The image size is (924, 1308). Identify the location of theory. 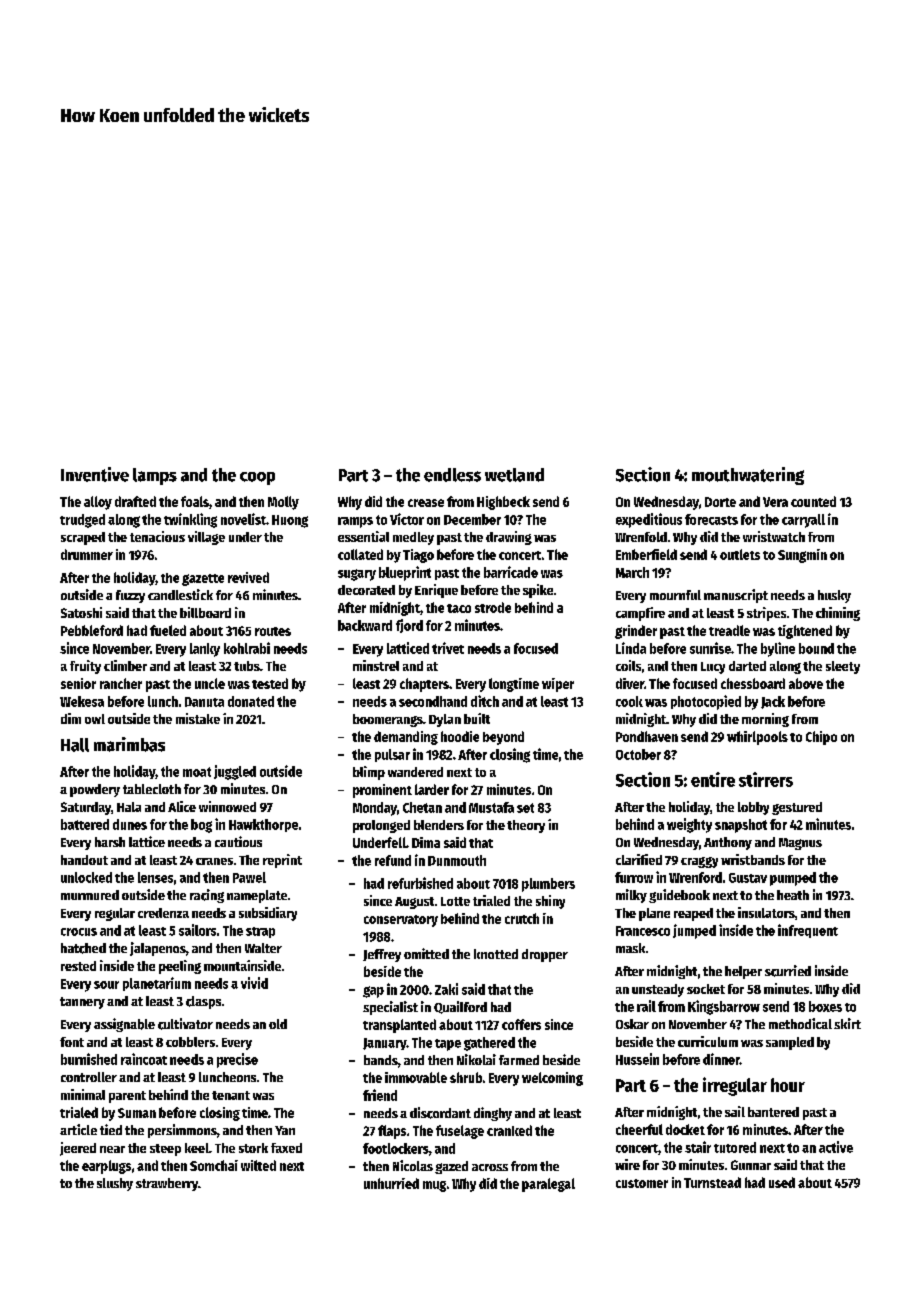
(526, 826).
